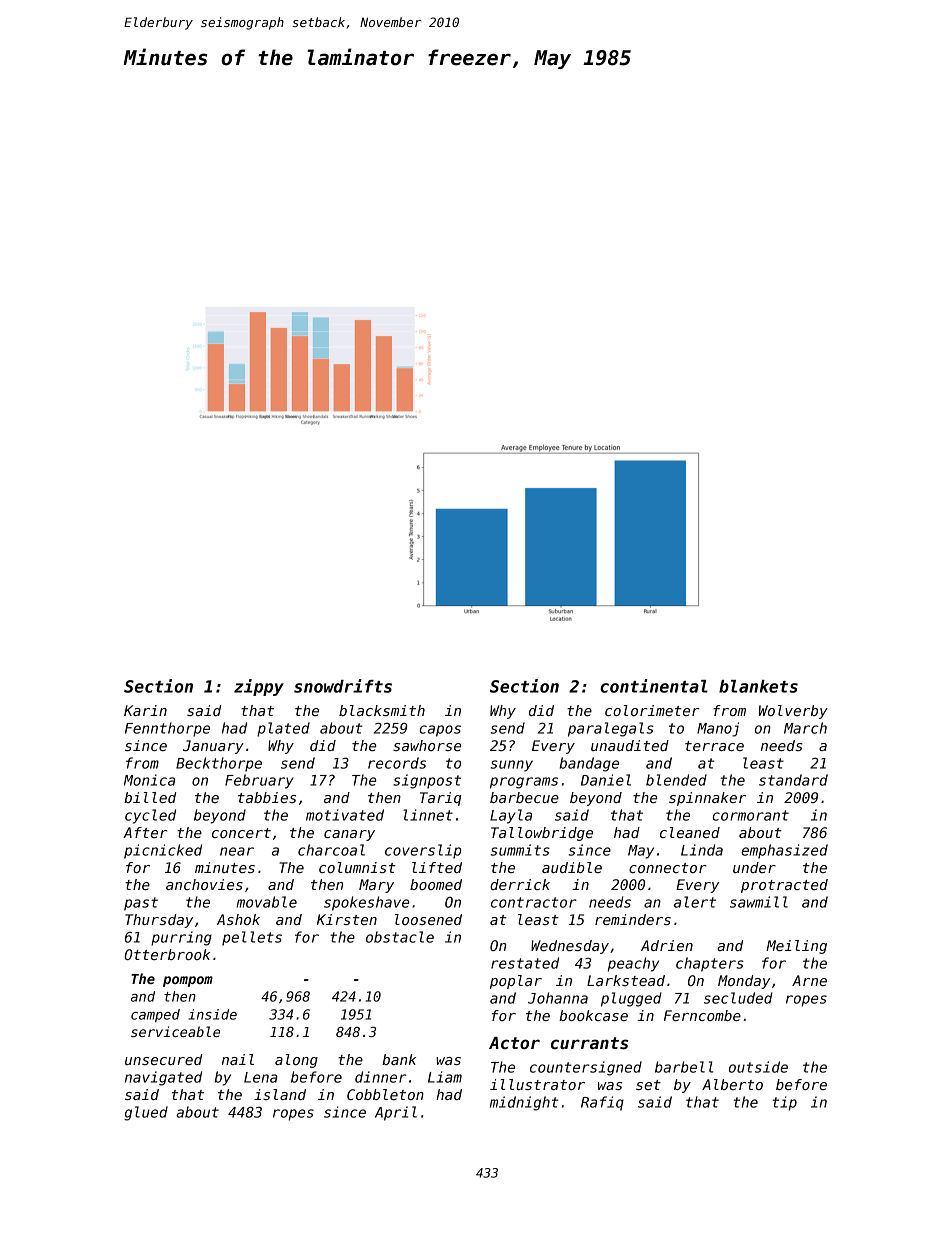 The image size is (952, 1233). Describe the element at coordinates (241, 833) in the image. I see `concert` at that location.
